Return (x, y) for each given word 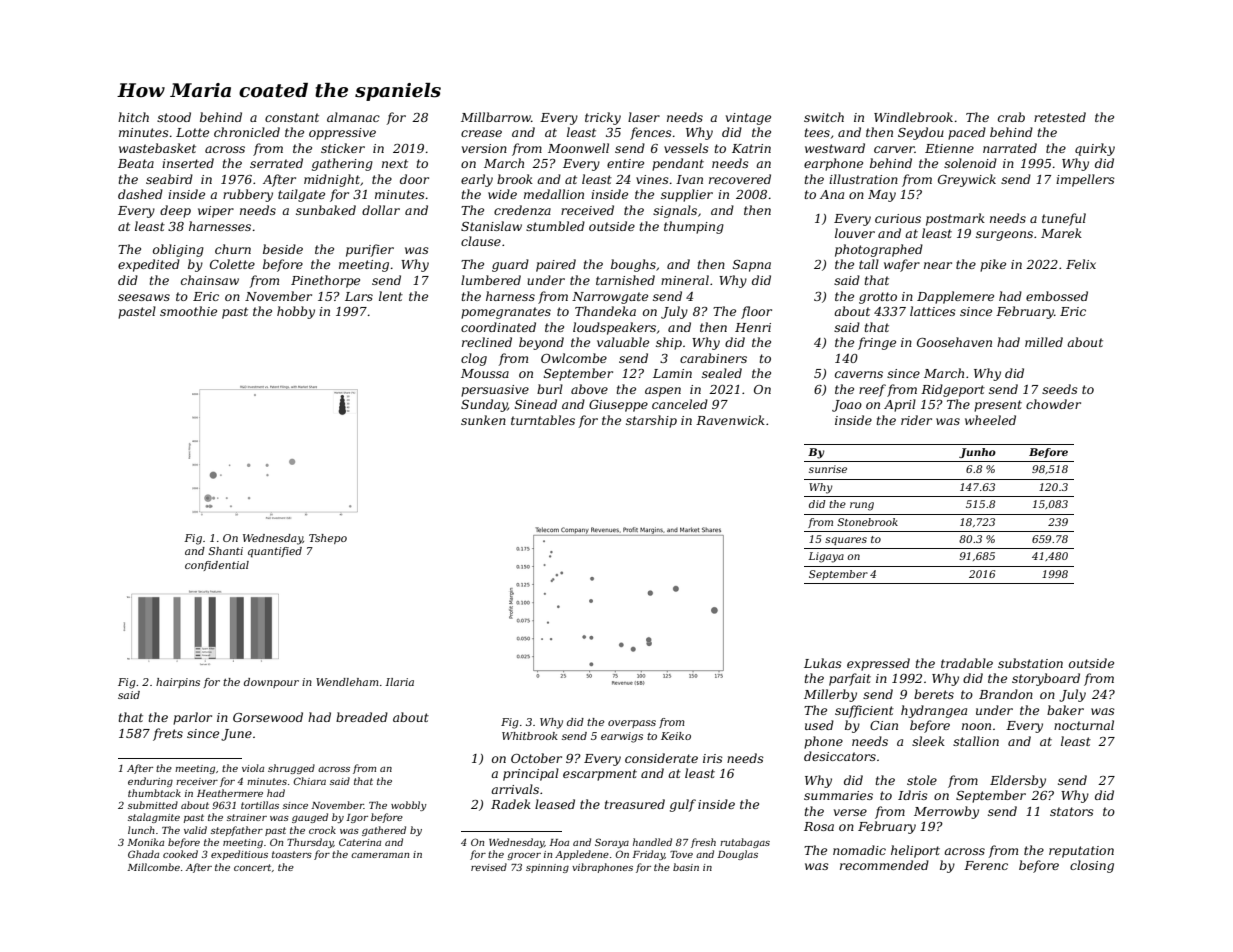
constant (292, 117)
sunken (483, 420)
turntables (543, 420)
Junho (977, 453)
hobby (296, 312)
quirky (1095, 149)
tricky (603, 118)
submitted (153, 805)
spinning (547, 868)
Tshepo (328, 539)
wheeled (990, 420)
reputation (1081, 852)
